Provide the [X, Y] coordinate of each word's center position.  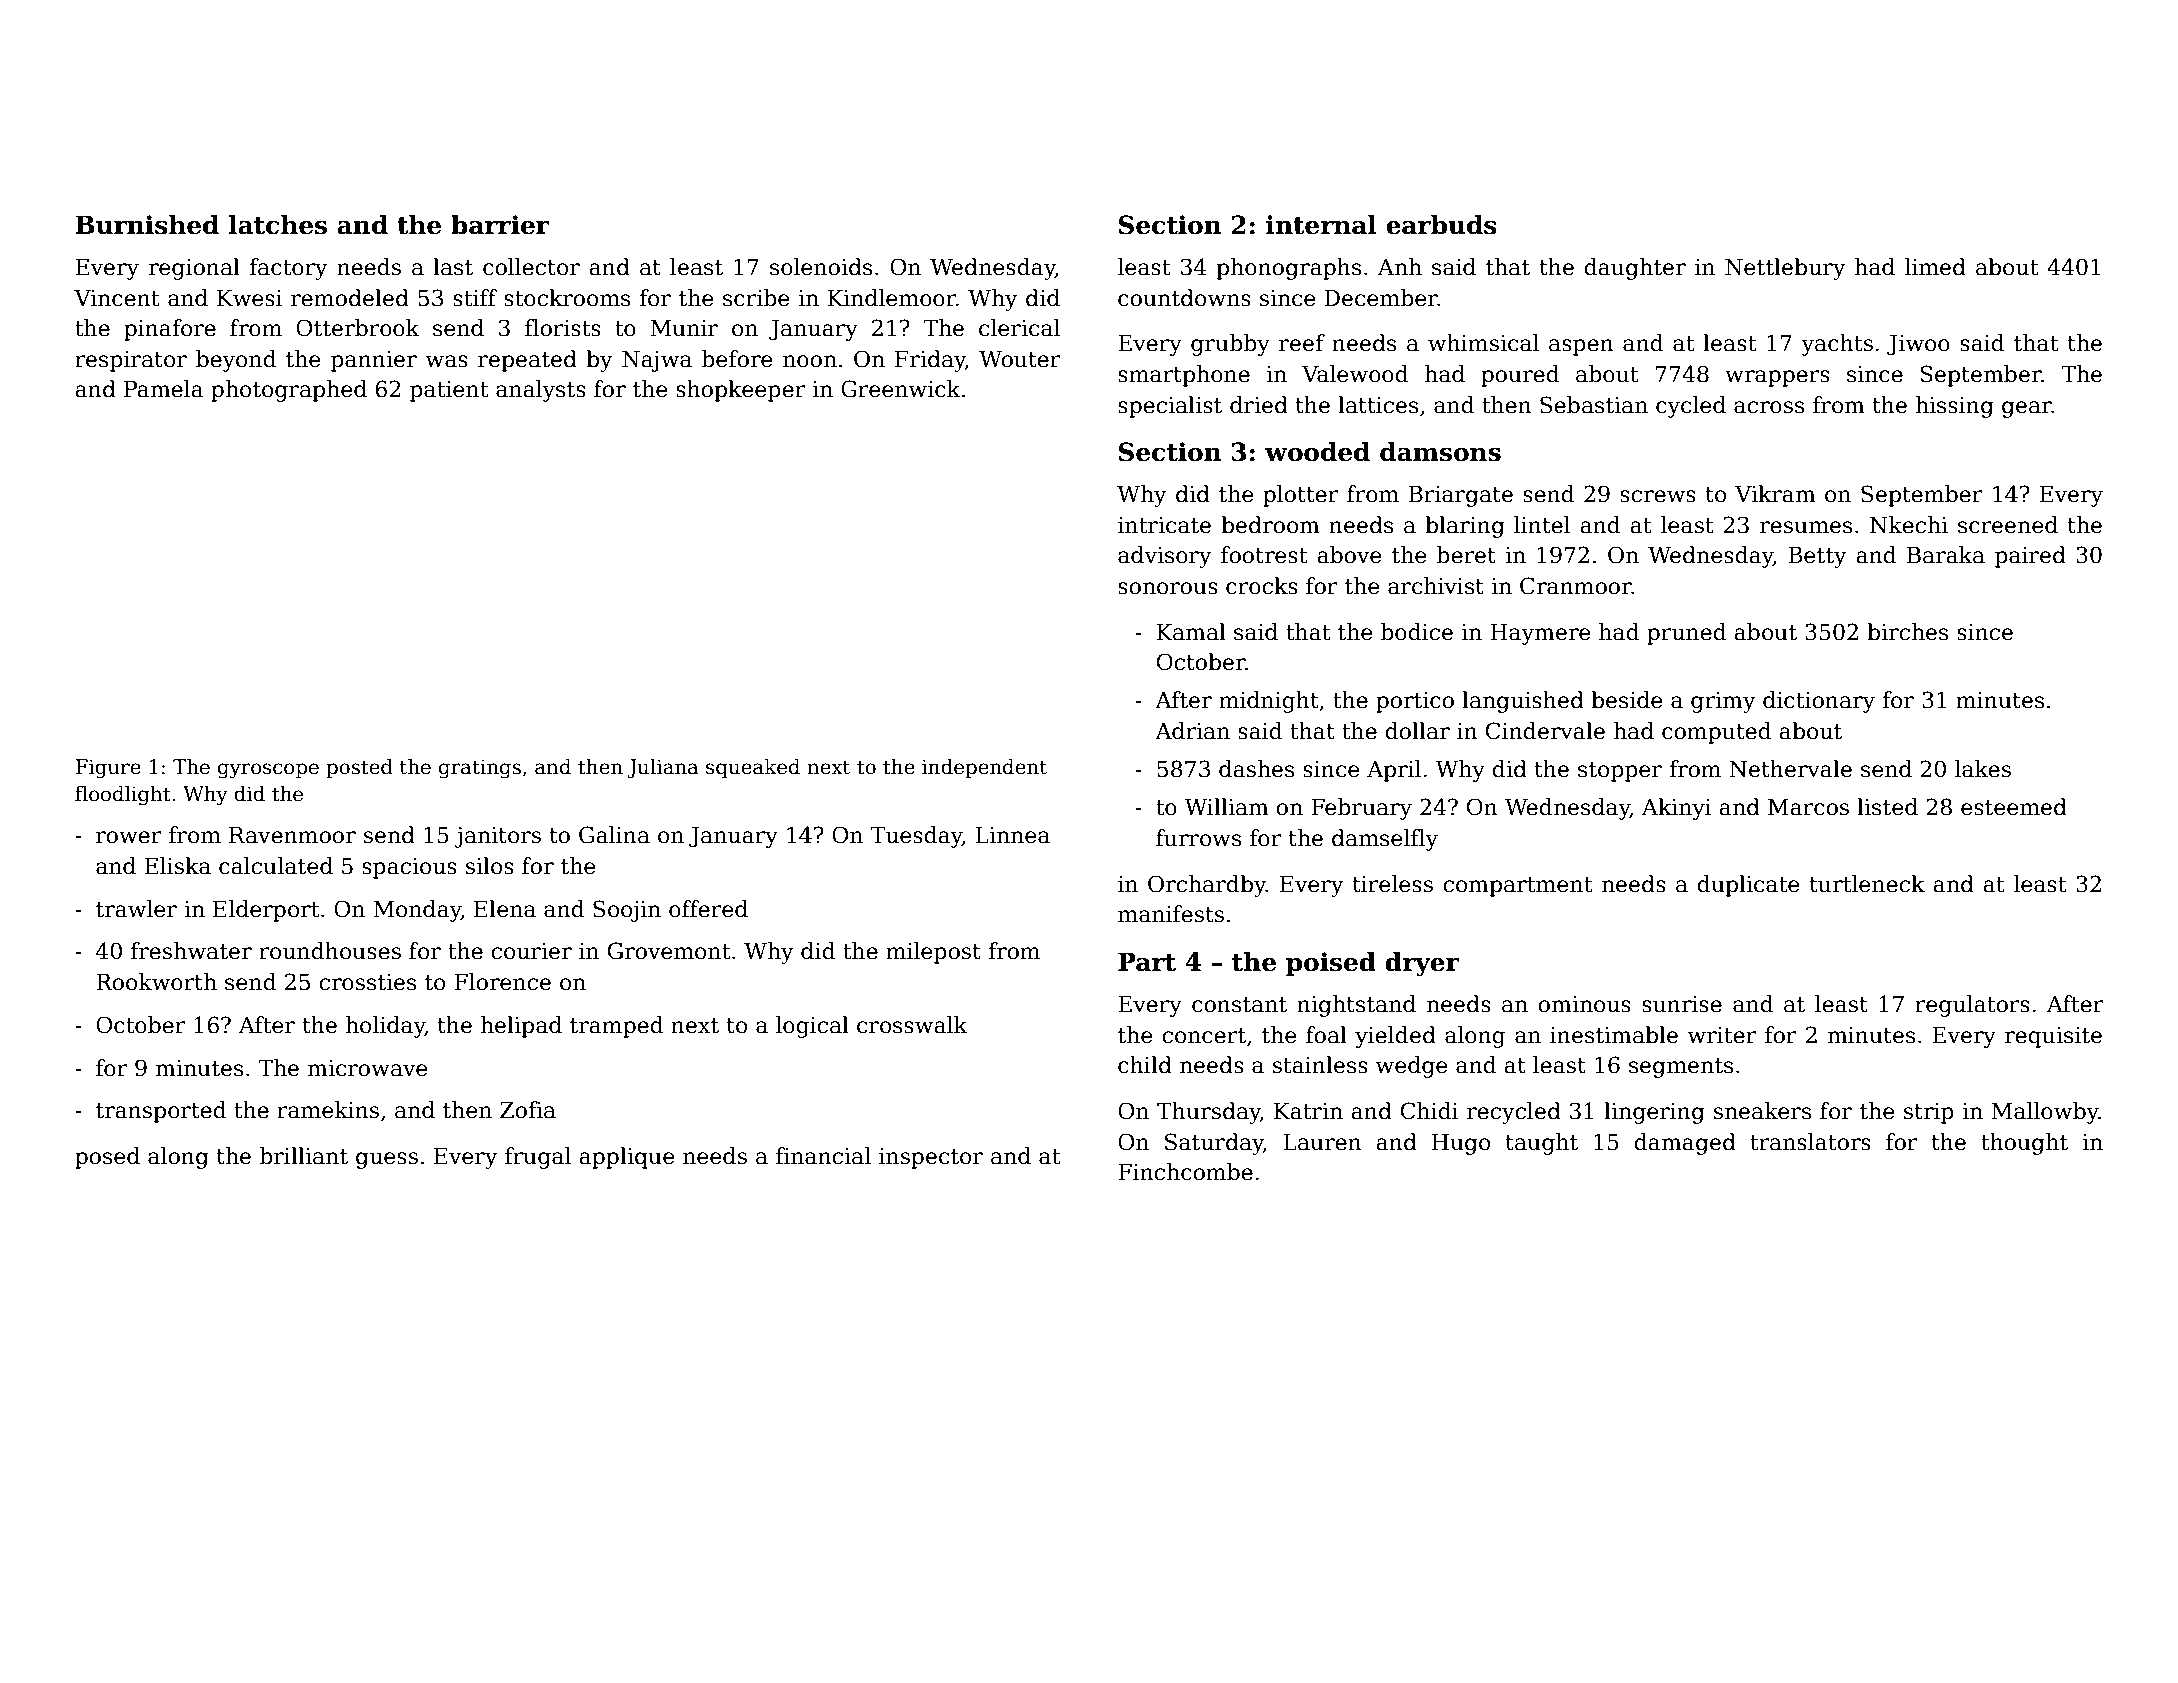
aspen [1581, 347]
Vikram [1775, 494]
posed [107, 1158]
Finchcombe [1185, 1172]
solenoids [821, 267]
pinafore [170, 330]
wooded [1317, 452]
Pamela [164, 389]
